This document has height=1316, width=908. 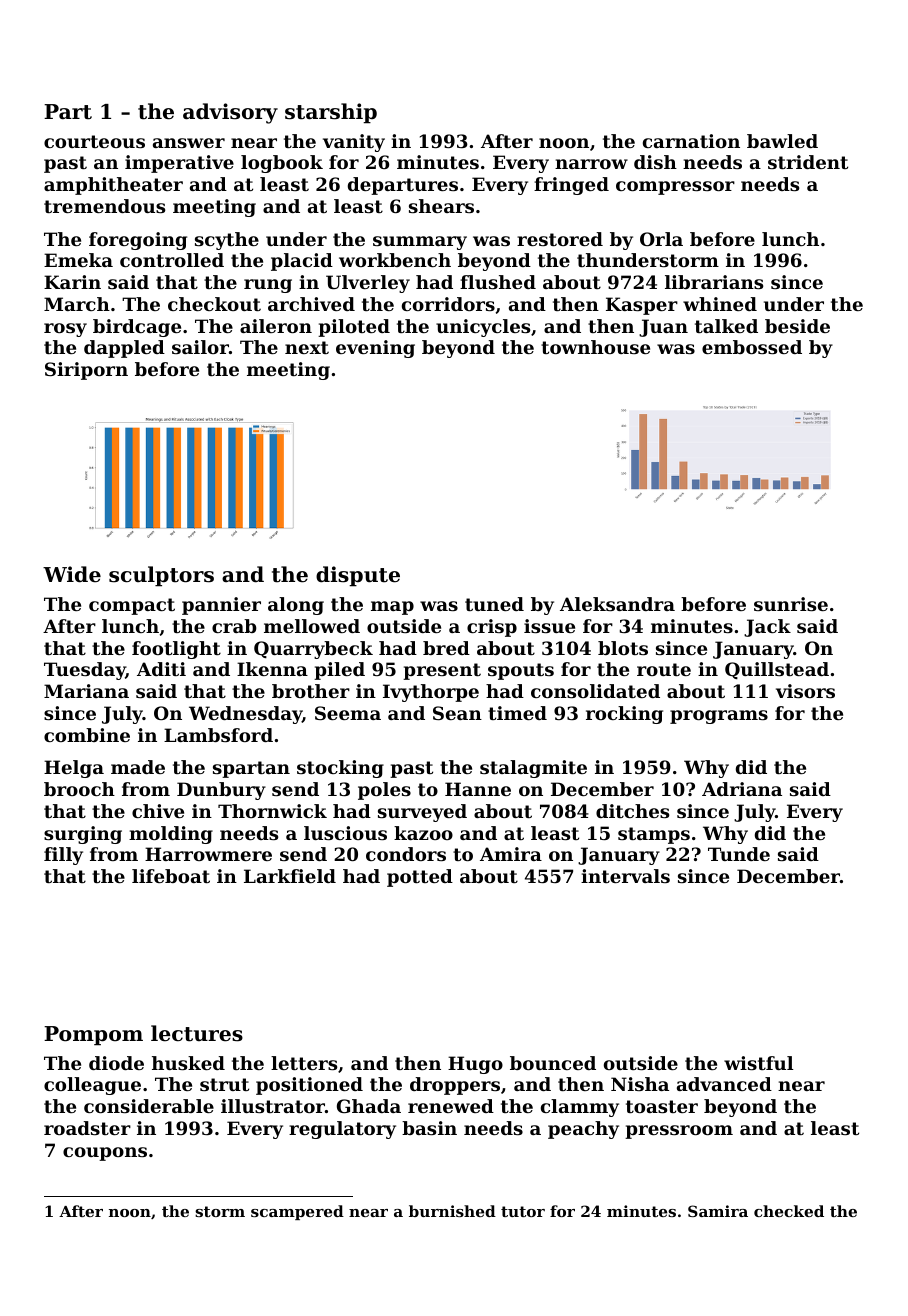 What do you see at coordinates (560, 239) in the document?
I see `restored` at bounding box center [560, 239].
